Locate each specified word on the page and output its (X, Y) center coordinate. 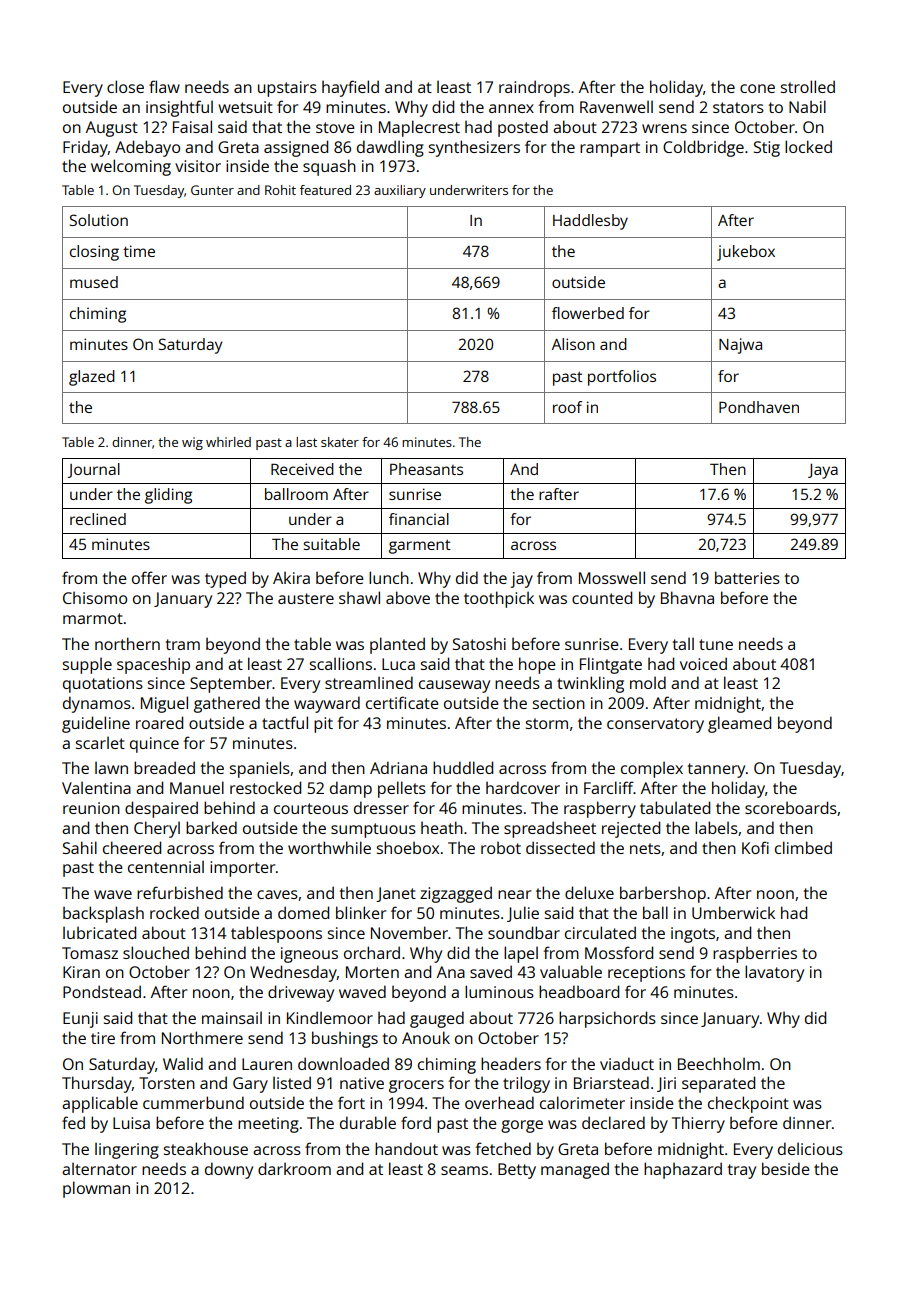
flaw (164, 86)
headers (511, 1063)
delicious (810, 1148)
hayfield (350, 88)
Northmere (202, 1037)
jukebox (746, 253)
